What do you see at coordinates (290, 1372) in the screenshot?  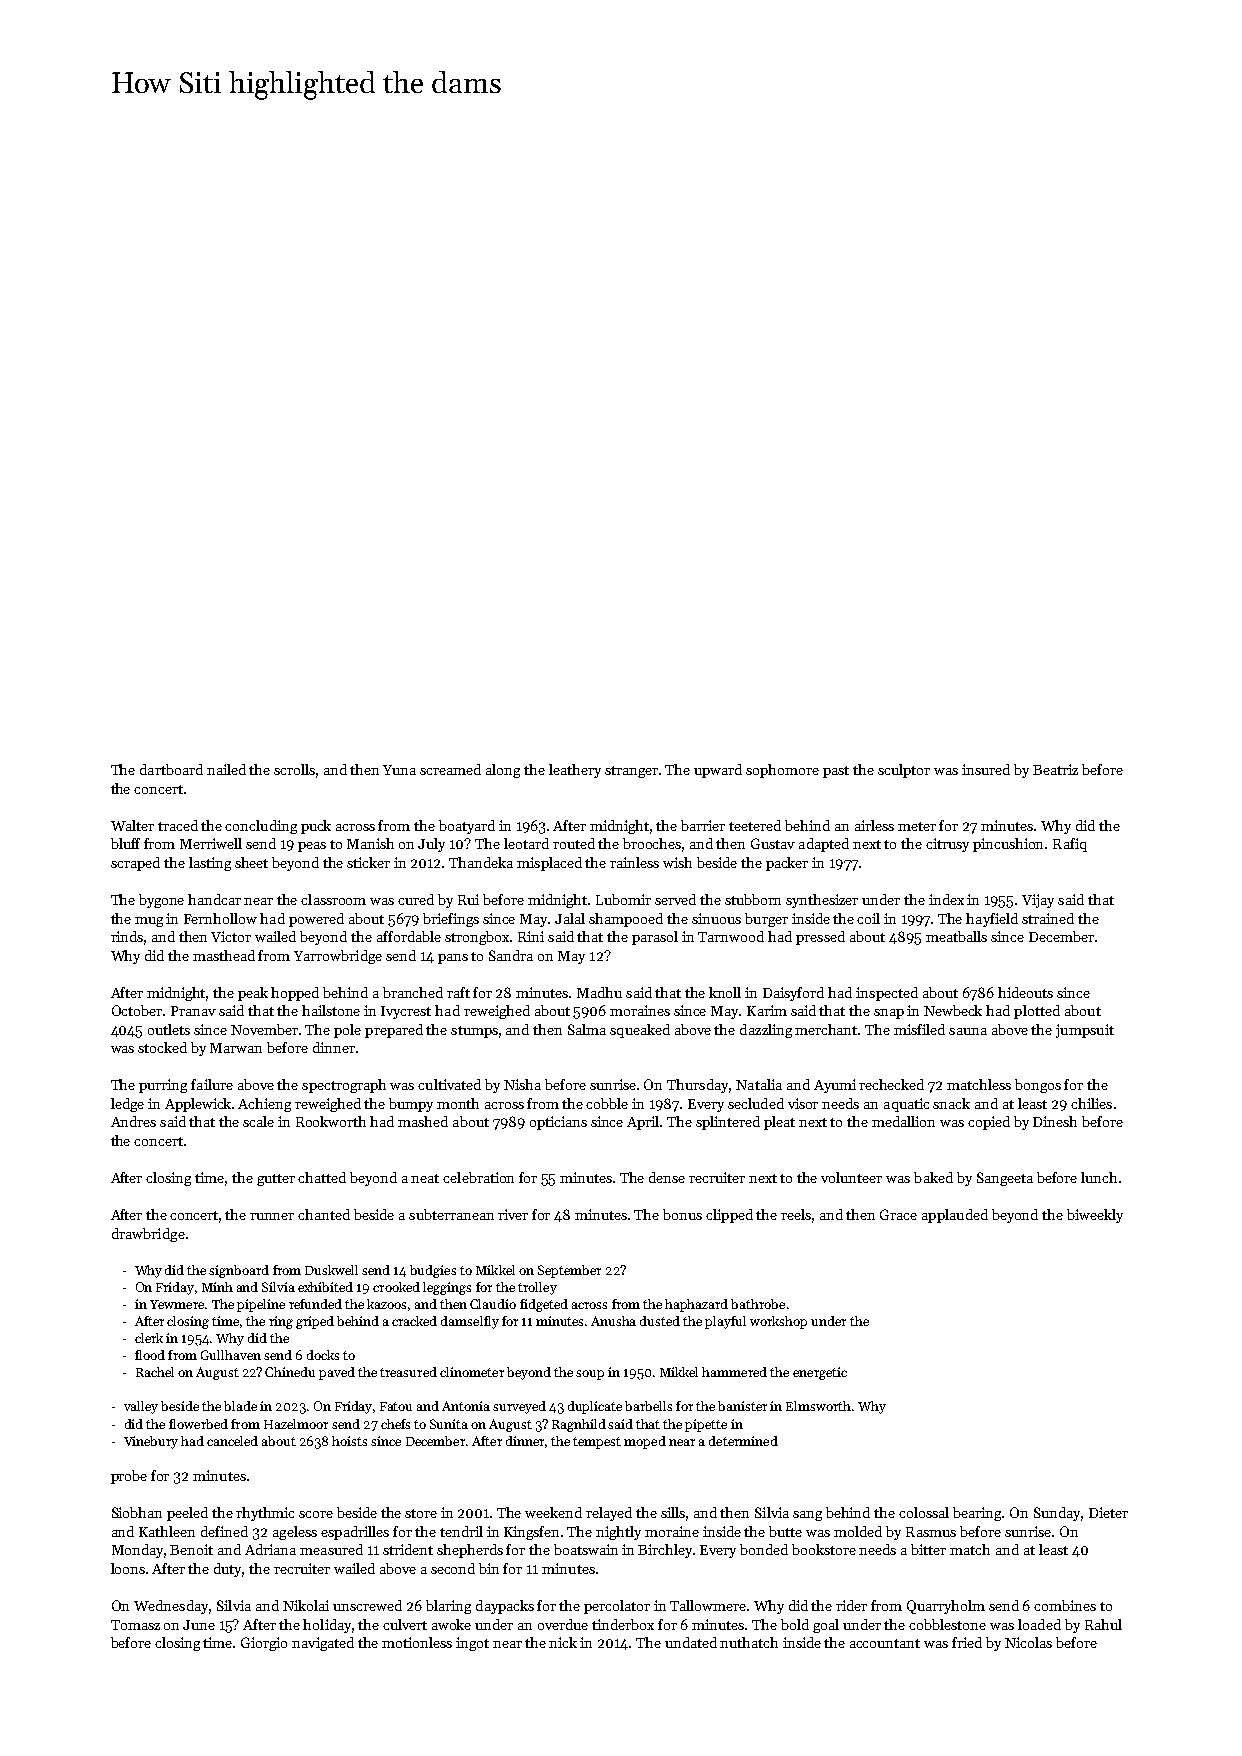 I see `Chinedu` at bounding box center [290, 1372].
